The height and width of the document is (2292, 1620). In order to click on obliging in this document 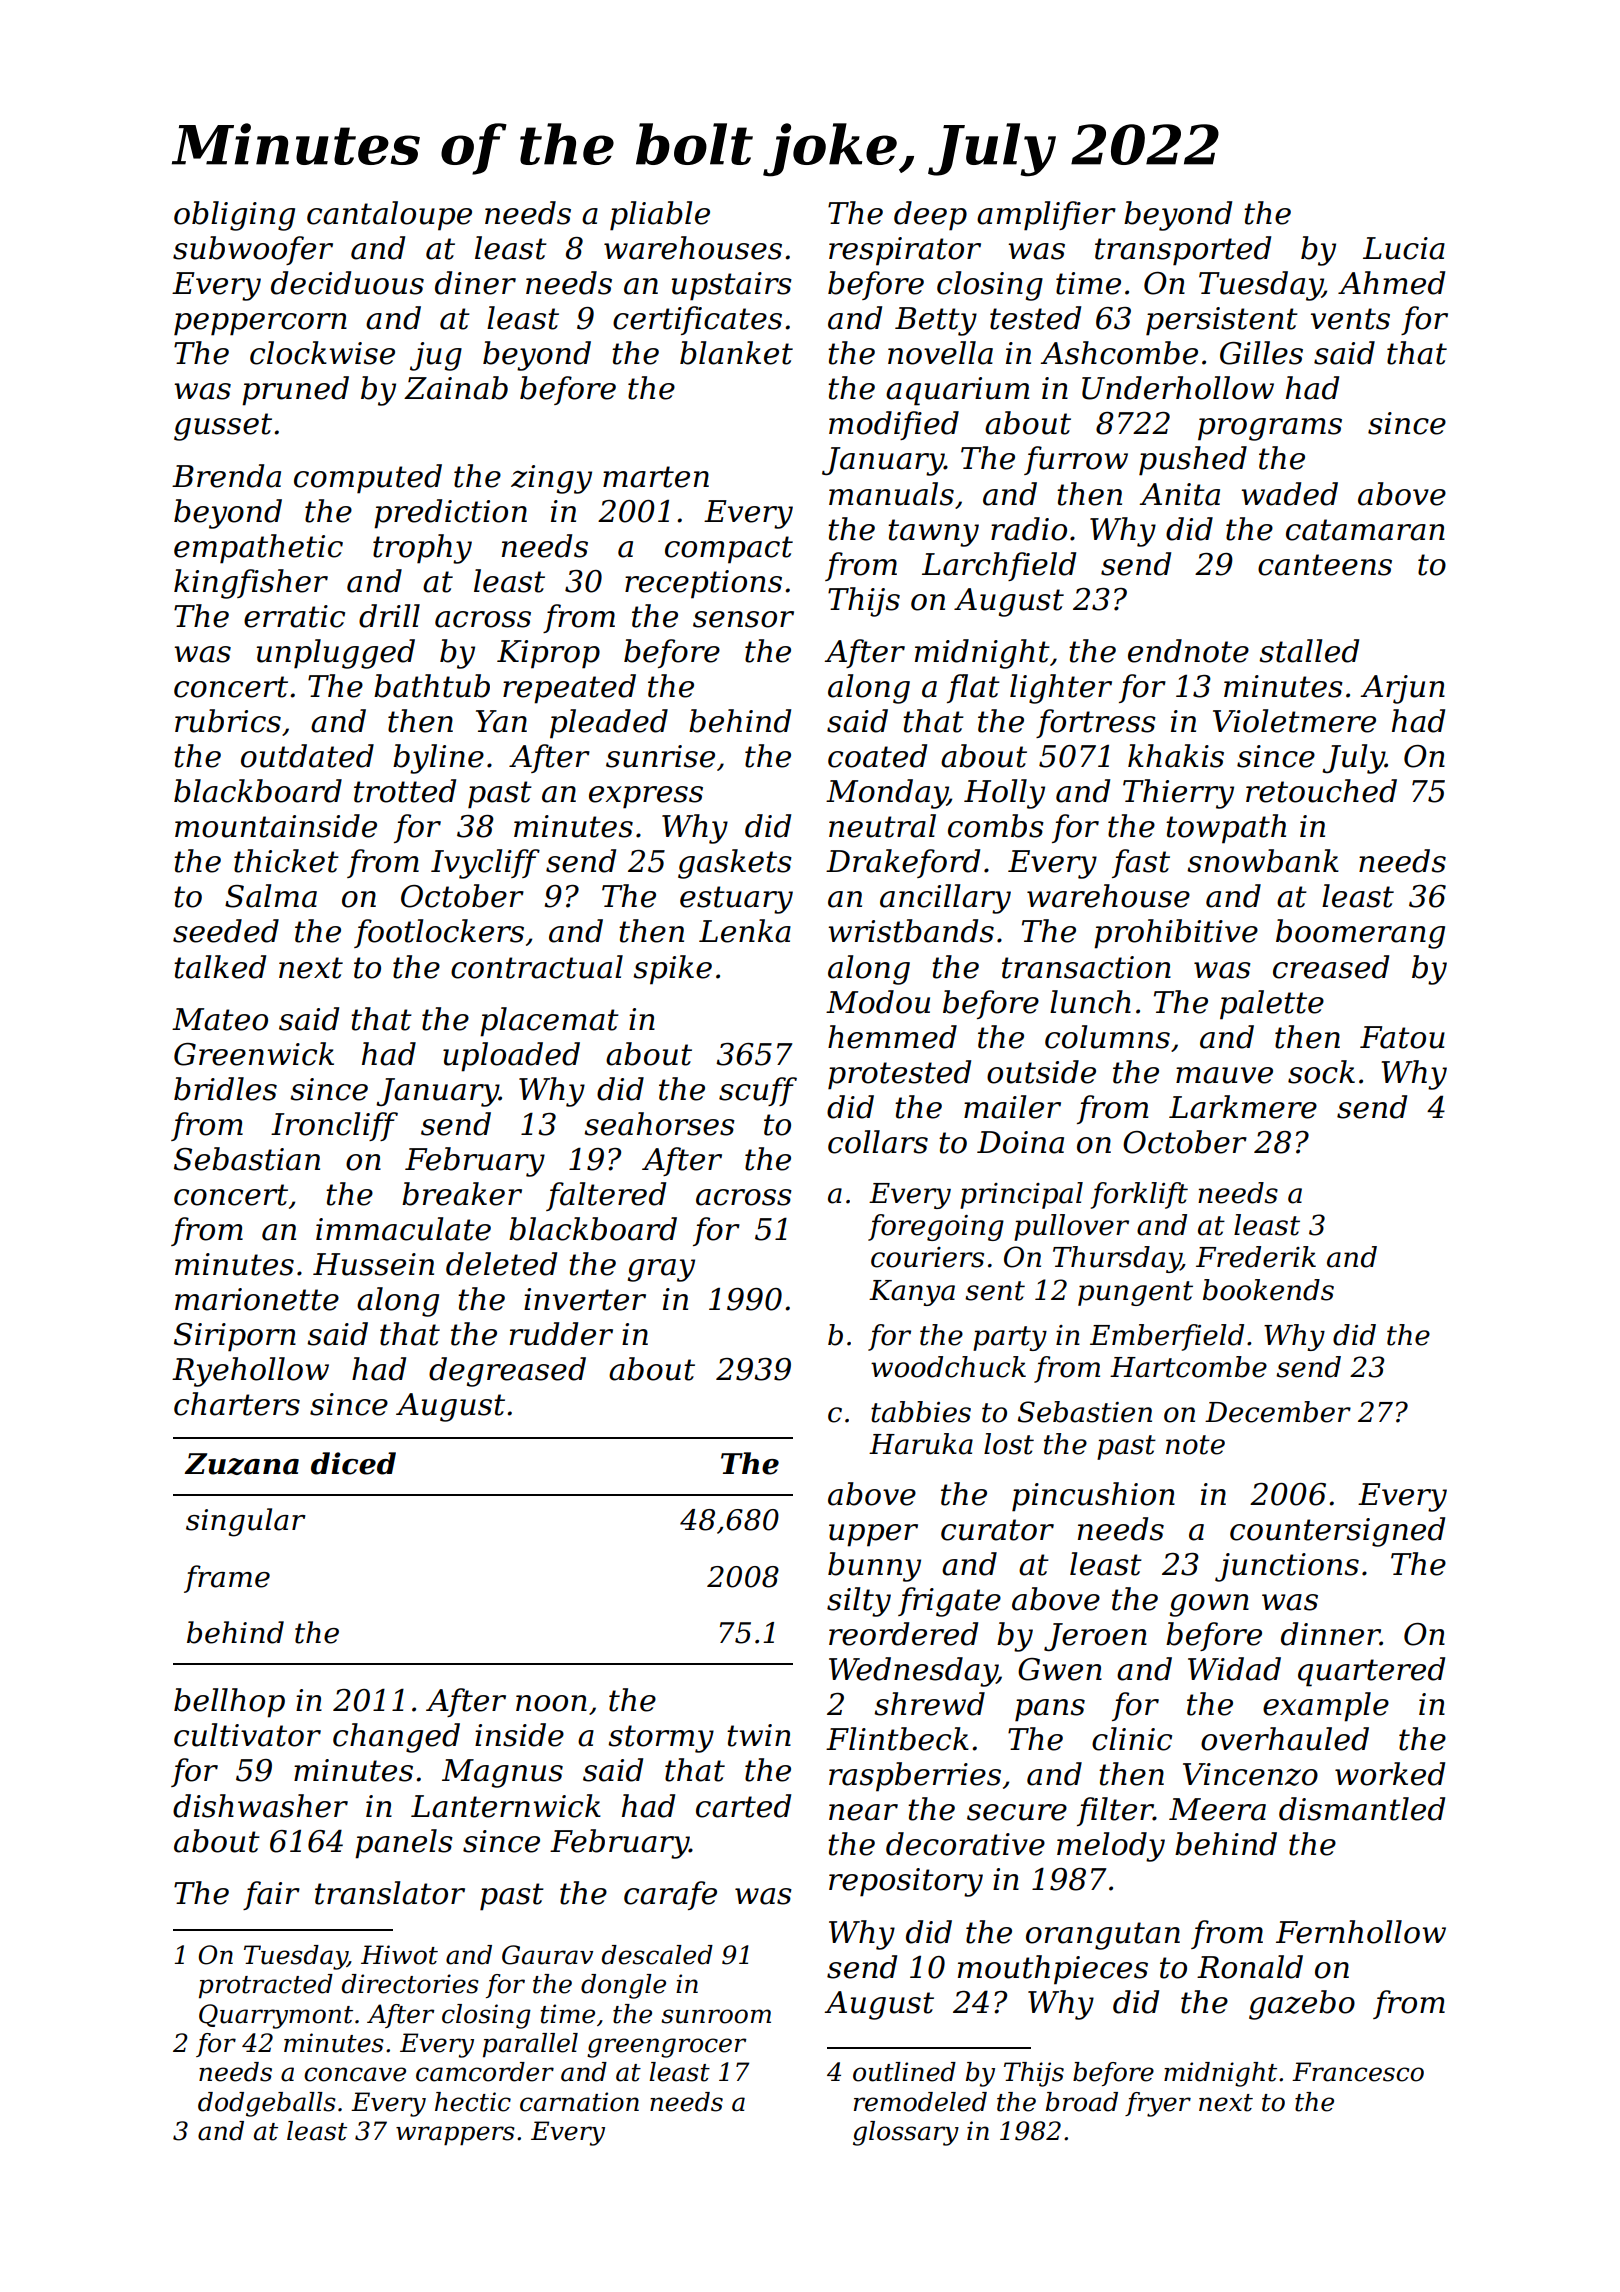, I will do `click(234, 216)`.
